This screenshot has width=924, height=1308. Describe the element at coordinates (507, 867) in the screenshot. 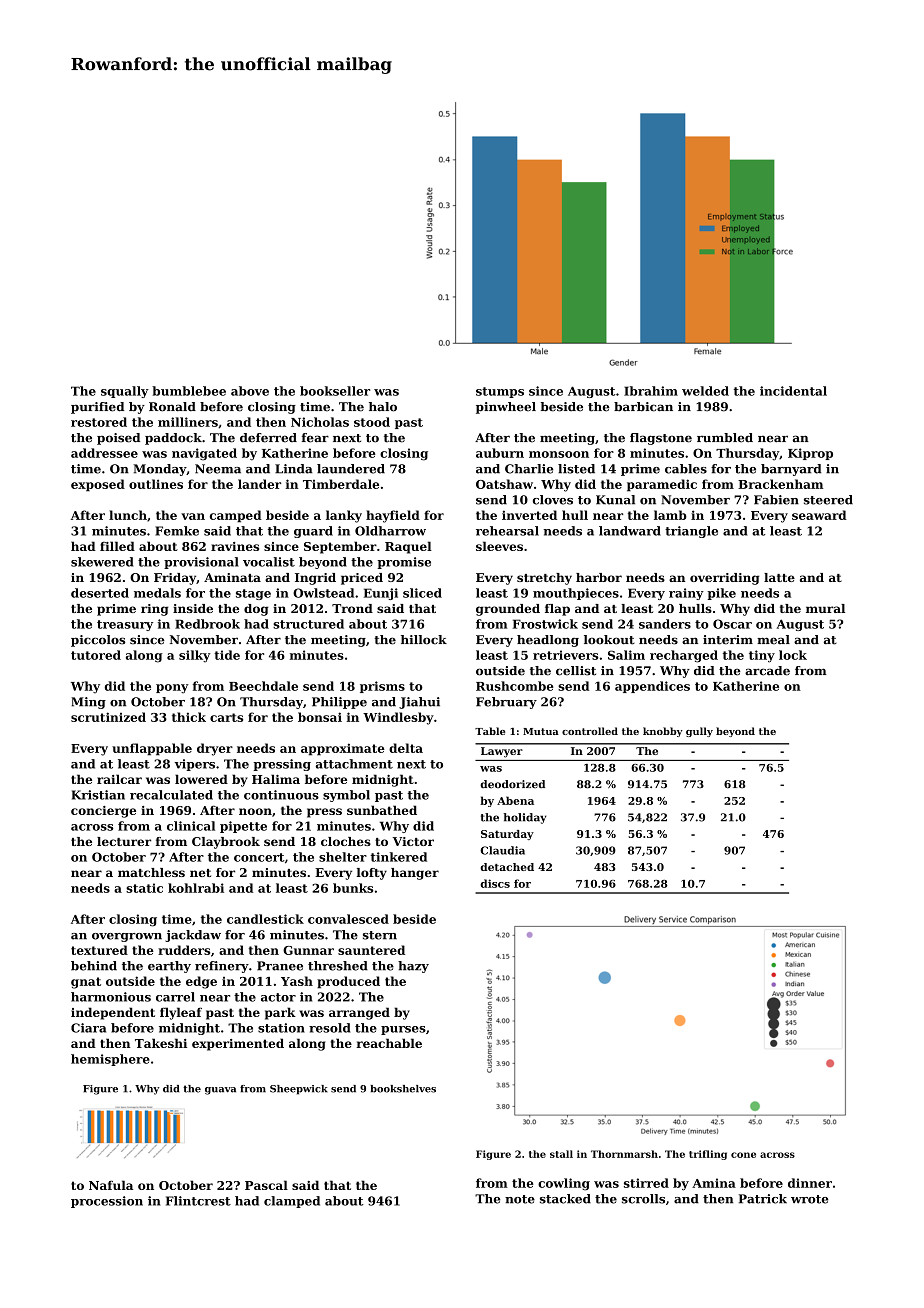

I see `detached` at that location.
